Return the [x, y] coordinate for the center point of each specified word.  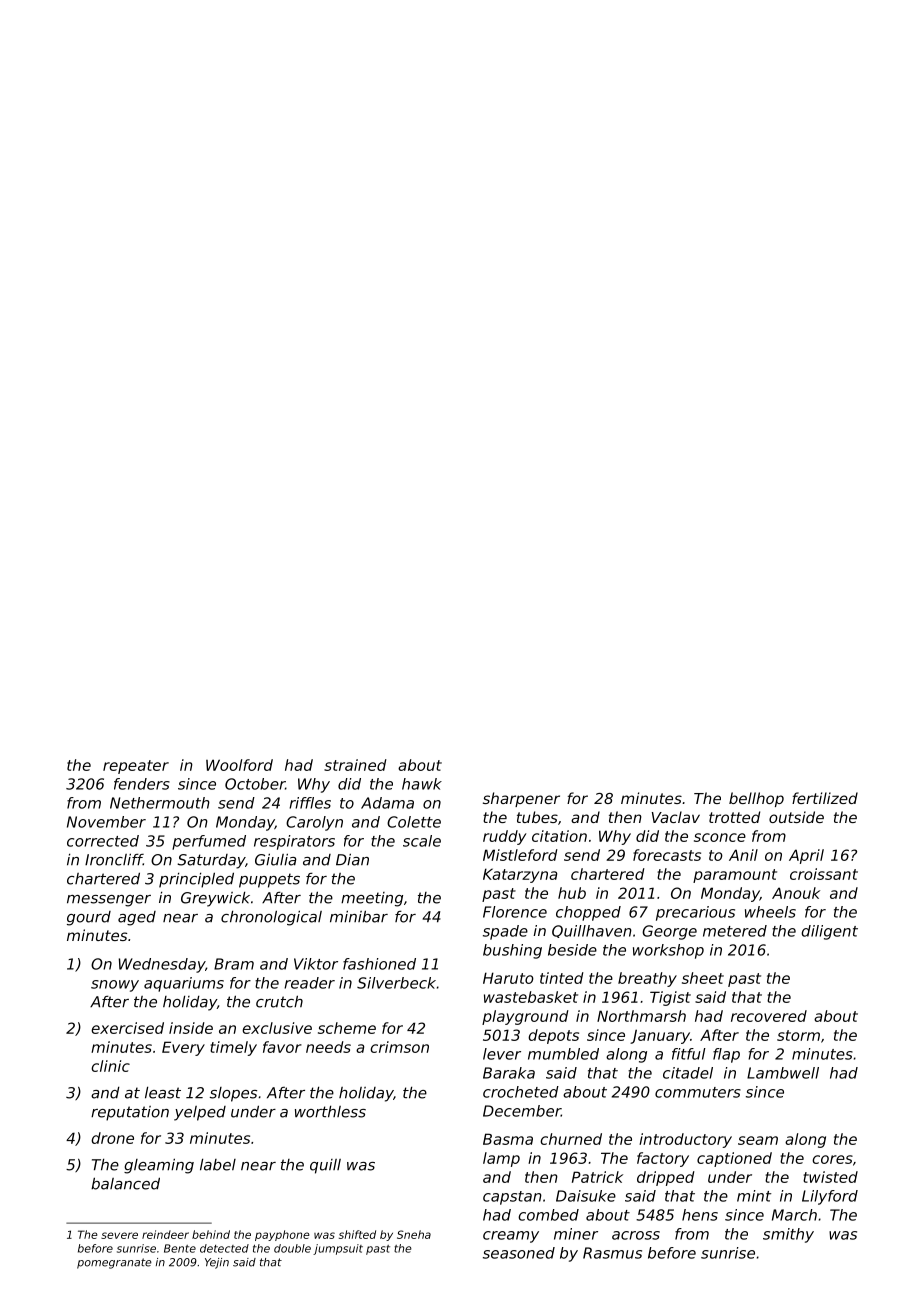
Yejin [217, 1263]
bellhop [756, 799]
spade [505, 932]
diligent [829, 932]
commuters [698, 1092]
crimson [399, 1047]
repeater [136, 767]
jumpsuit [338, 1249]
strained [355, 765]
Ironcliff [114, 859]
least [163, 1093]
